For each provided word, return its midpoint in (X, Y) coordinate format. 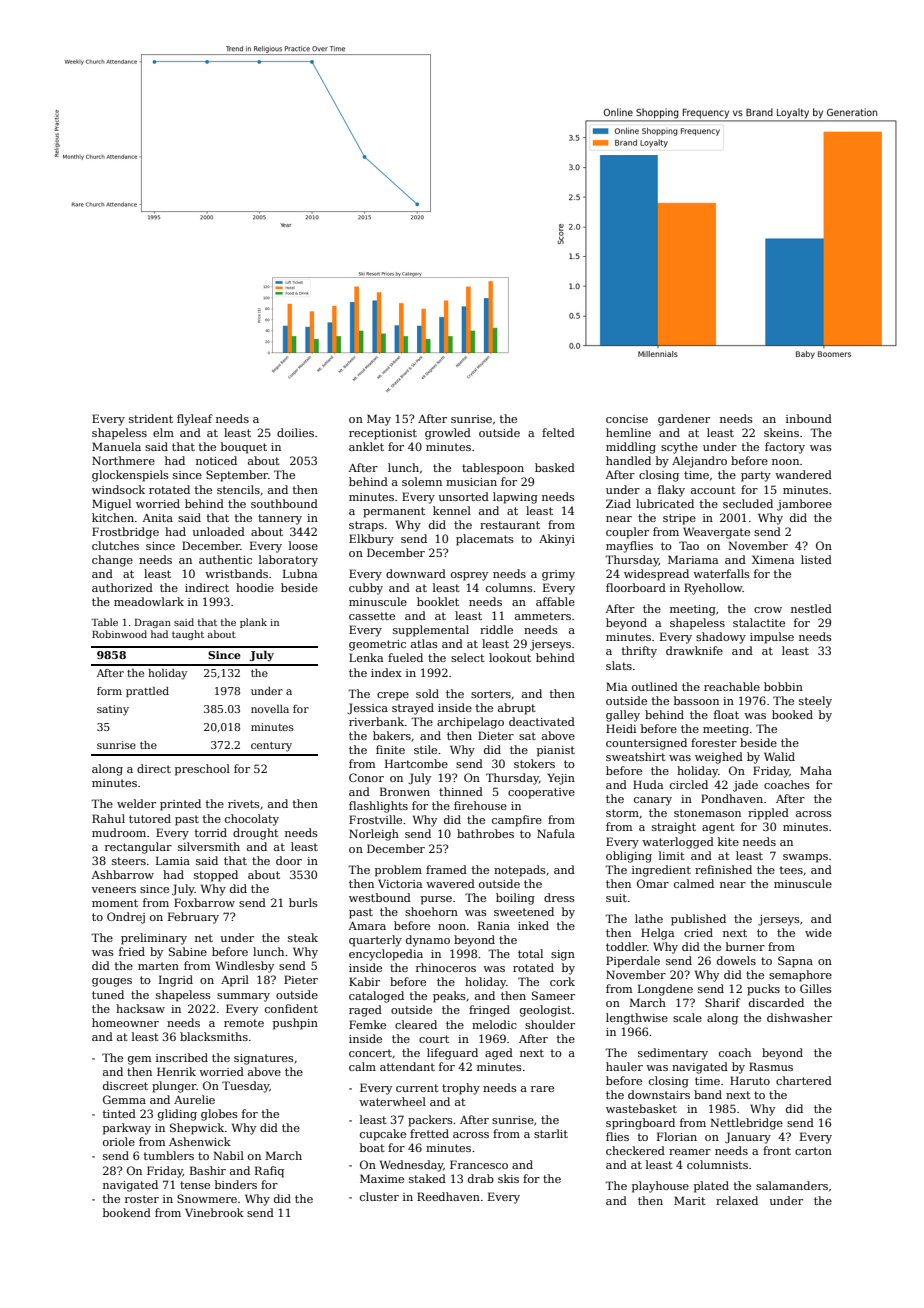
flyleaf (195, 420)
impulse (772, 638)
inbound (809, 418)
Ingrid (176, 981)
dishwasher (799, 1017)
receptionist (383, 434)
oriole (119, 1141)
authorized (122, 587)
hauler (624, 1066)
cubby (366, 589)
